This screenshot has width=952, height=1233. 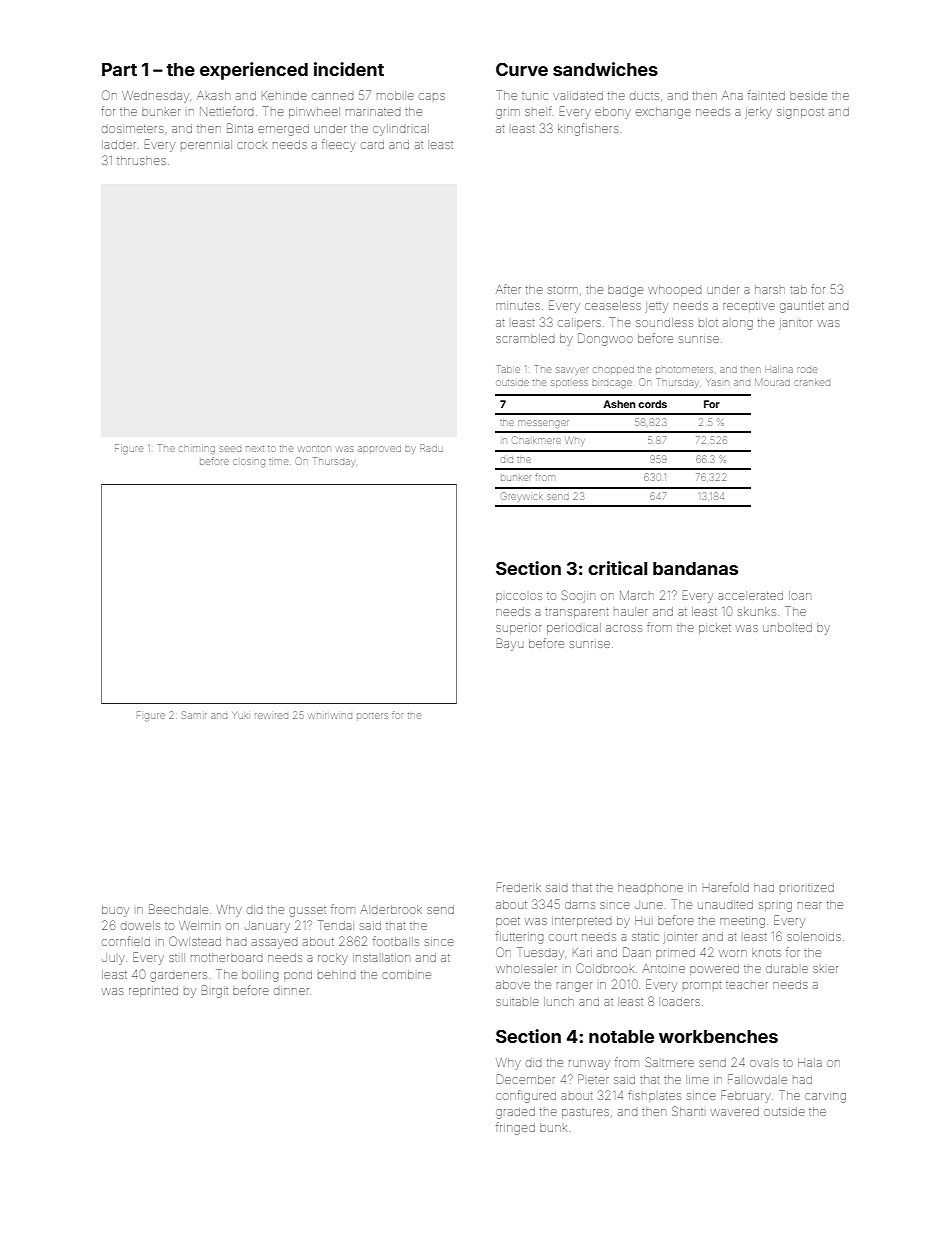 What do you see at coordinates (372, 716) in the screenshot?
I see `porters` at bounding box center [372, 716].
